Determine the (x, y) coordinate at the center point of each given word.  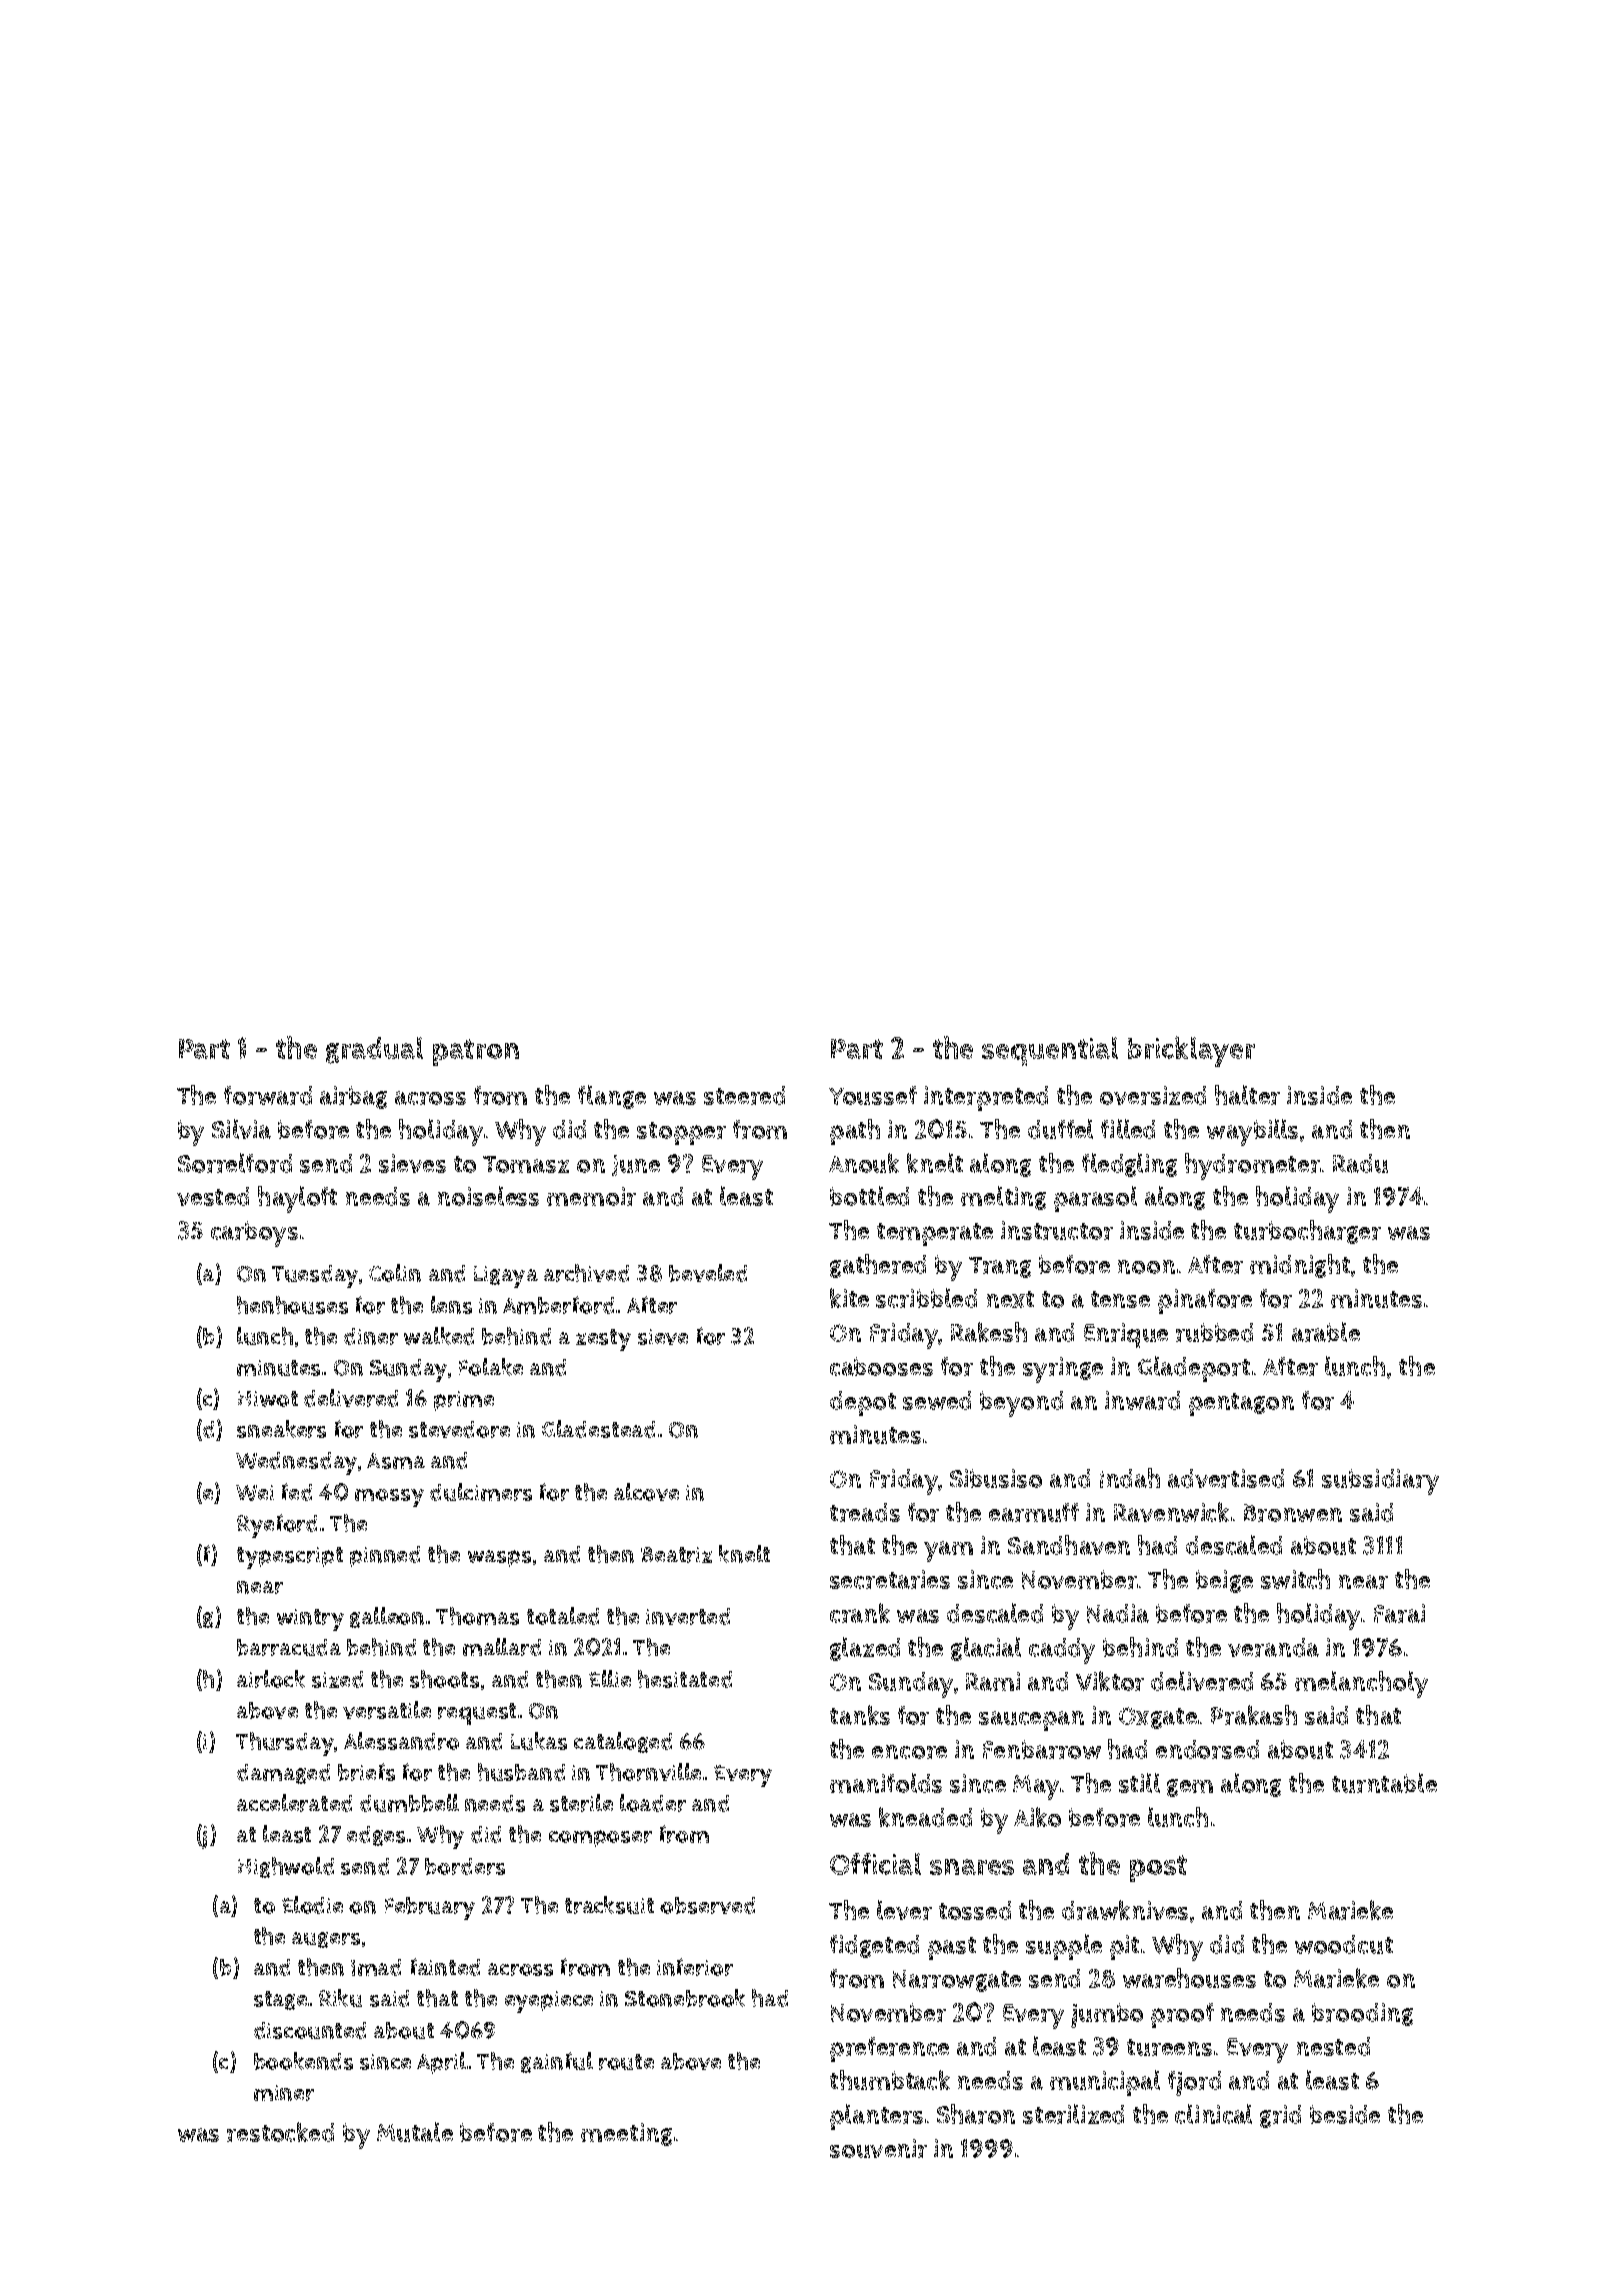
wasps (499, 1558)
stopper (681, 1133)
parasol (1095, 1199)
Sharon (976, 2114)
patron (476, 1052)
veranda (1273, 1647)
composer (600, 1838)
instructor (1057, 1230)
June (636, 1165)
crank (860, 1613)
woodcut (1344, 1944)
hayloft (297, 1199)
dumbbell (409, 1803)
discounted (310, 2030)
